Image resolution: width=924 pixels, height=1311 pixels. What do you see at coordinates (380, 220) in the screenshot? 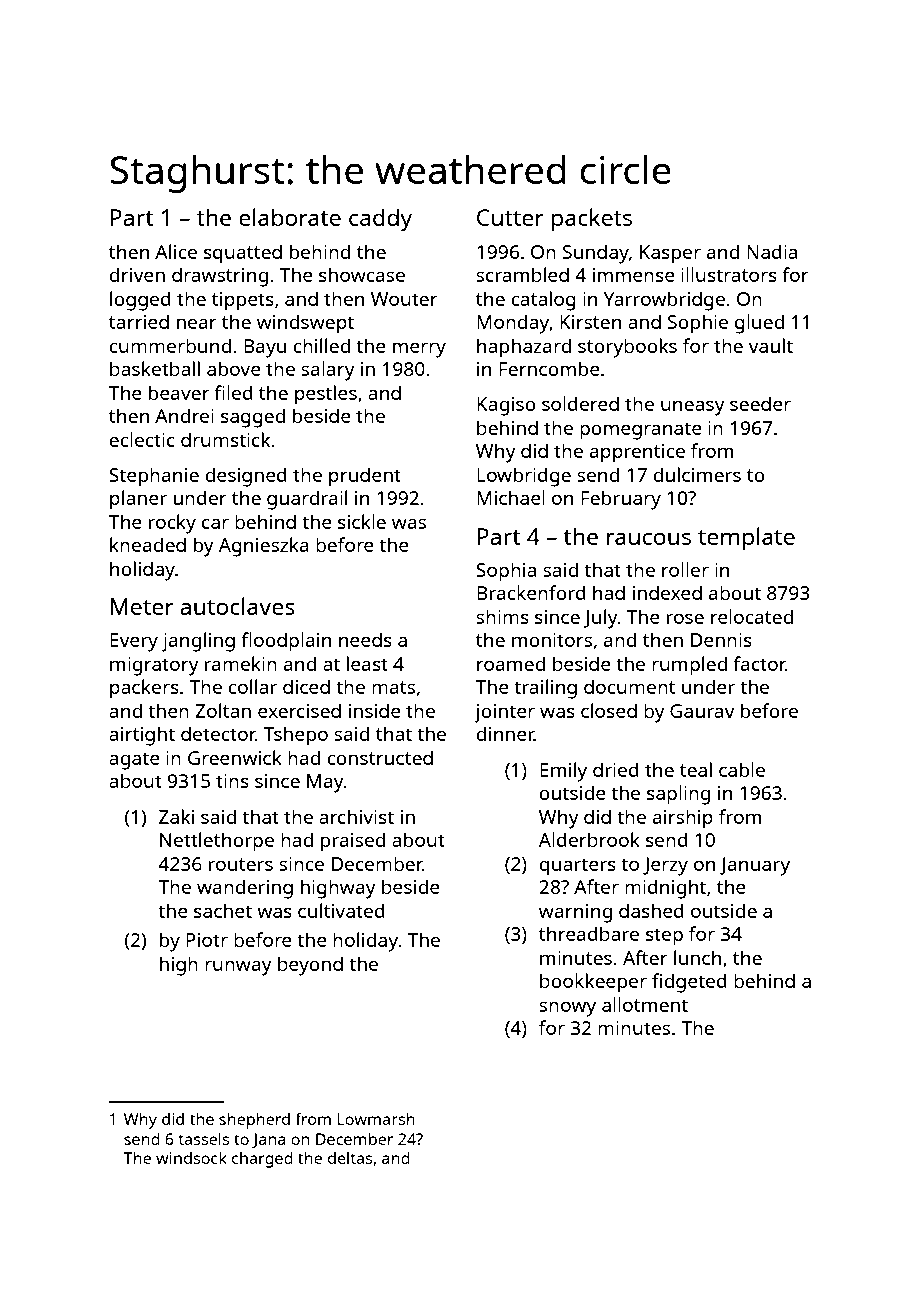
I see `caddy` at bounding box center [380, 220].
